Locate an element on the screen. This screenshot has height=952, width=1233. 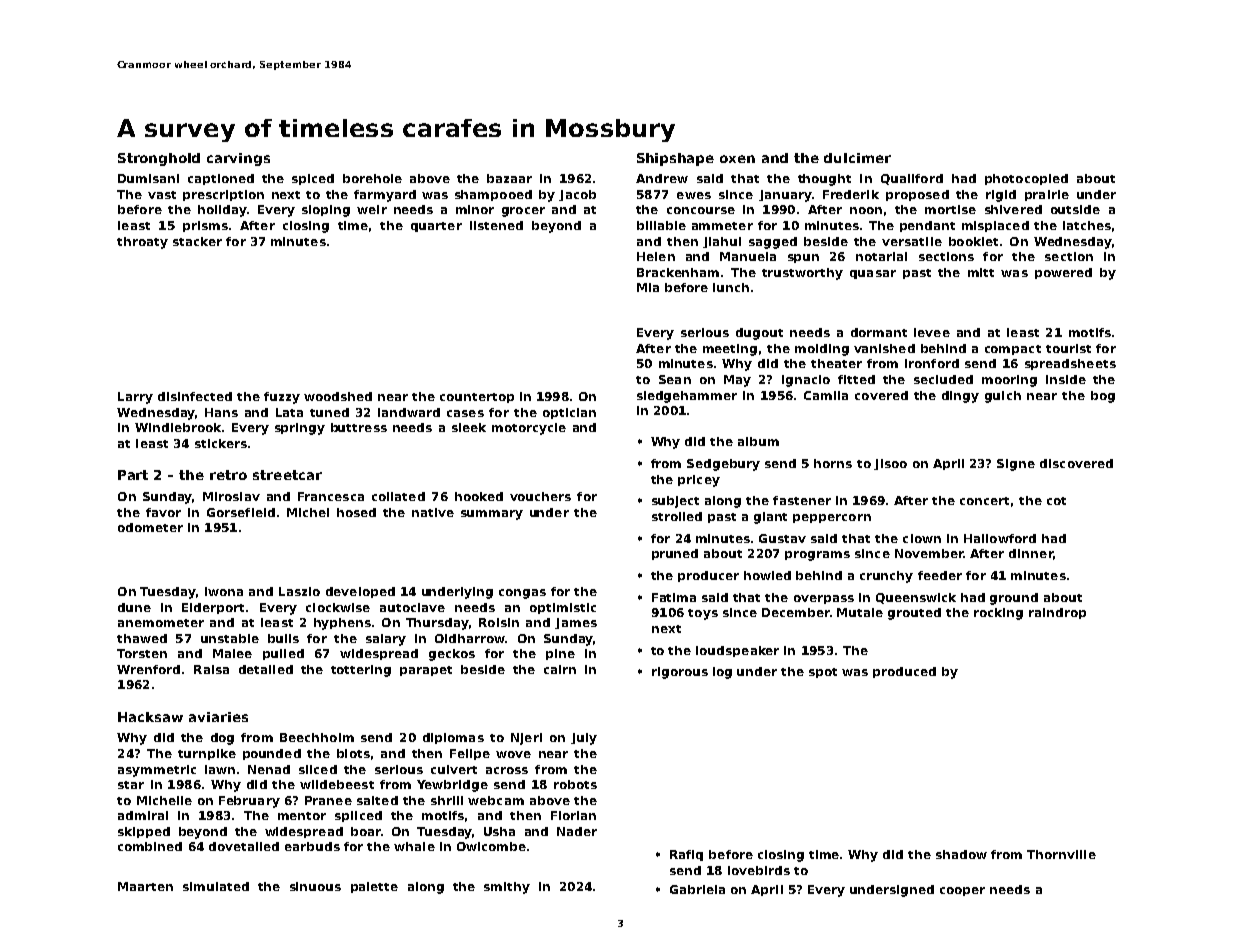
Wrenford is located at coordinates (148, 669).
